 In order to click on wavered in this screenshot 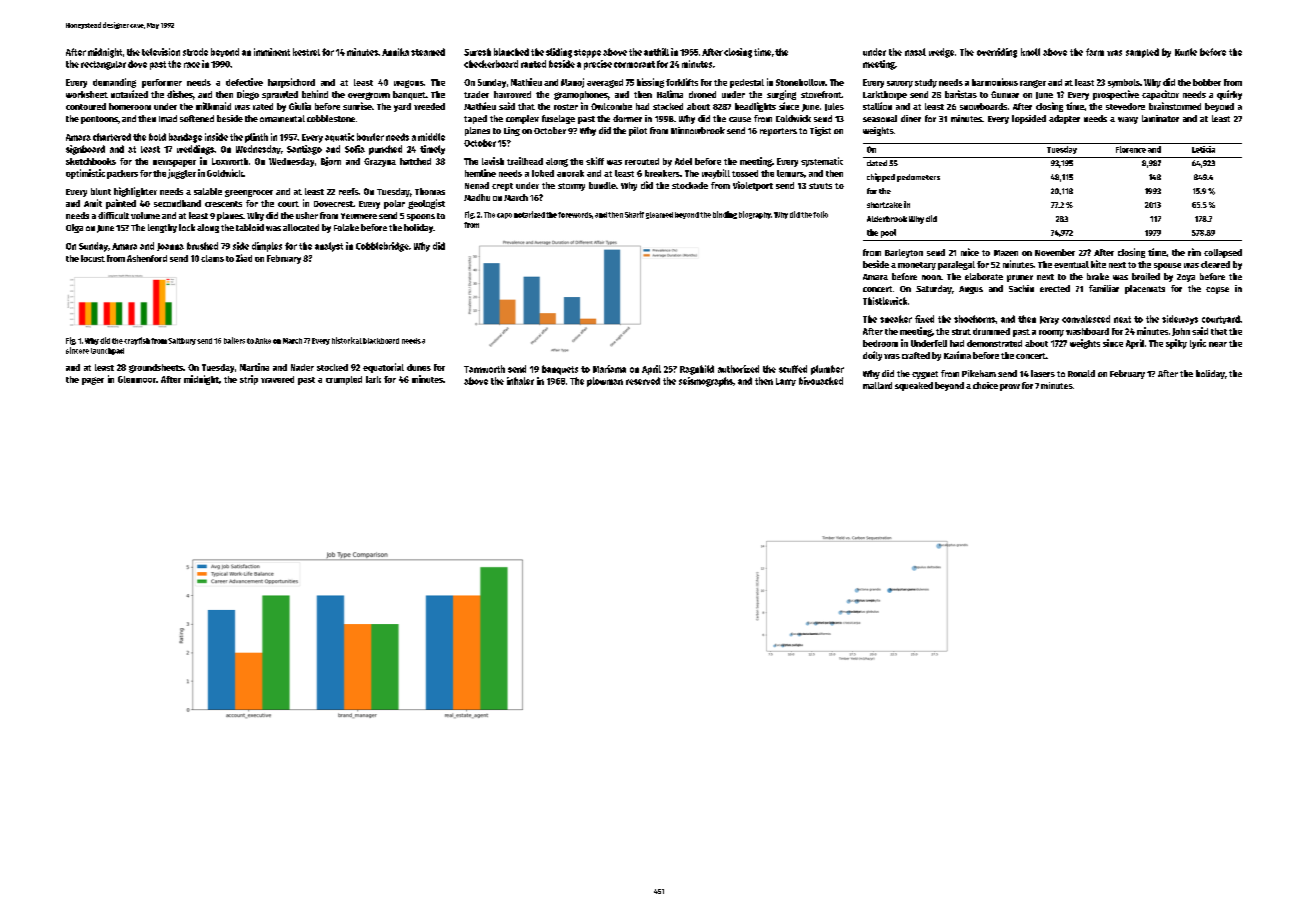, I will do `click(277, 379)`.
